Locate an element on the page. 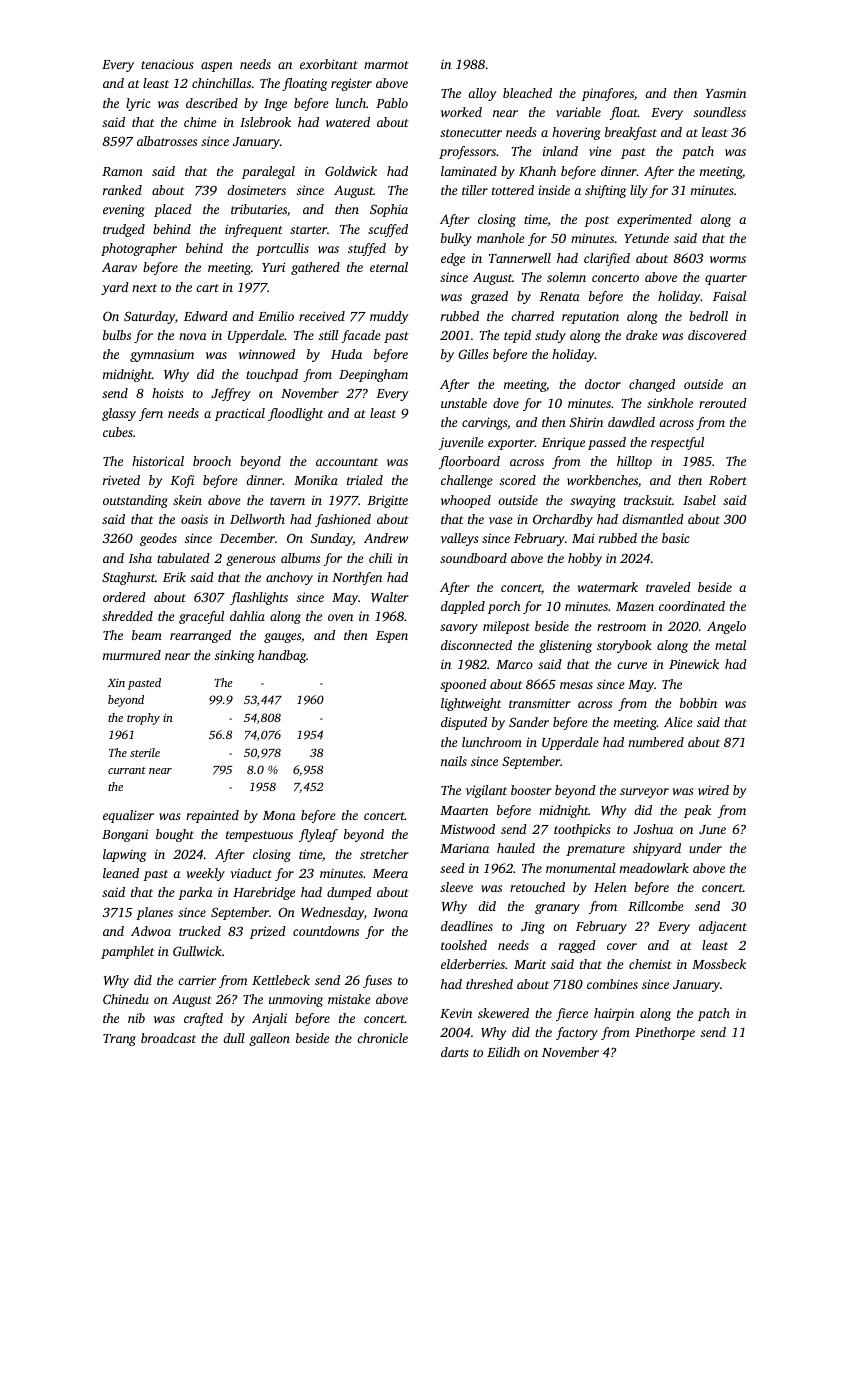  lyric is located at coordinates (138, 104).
